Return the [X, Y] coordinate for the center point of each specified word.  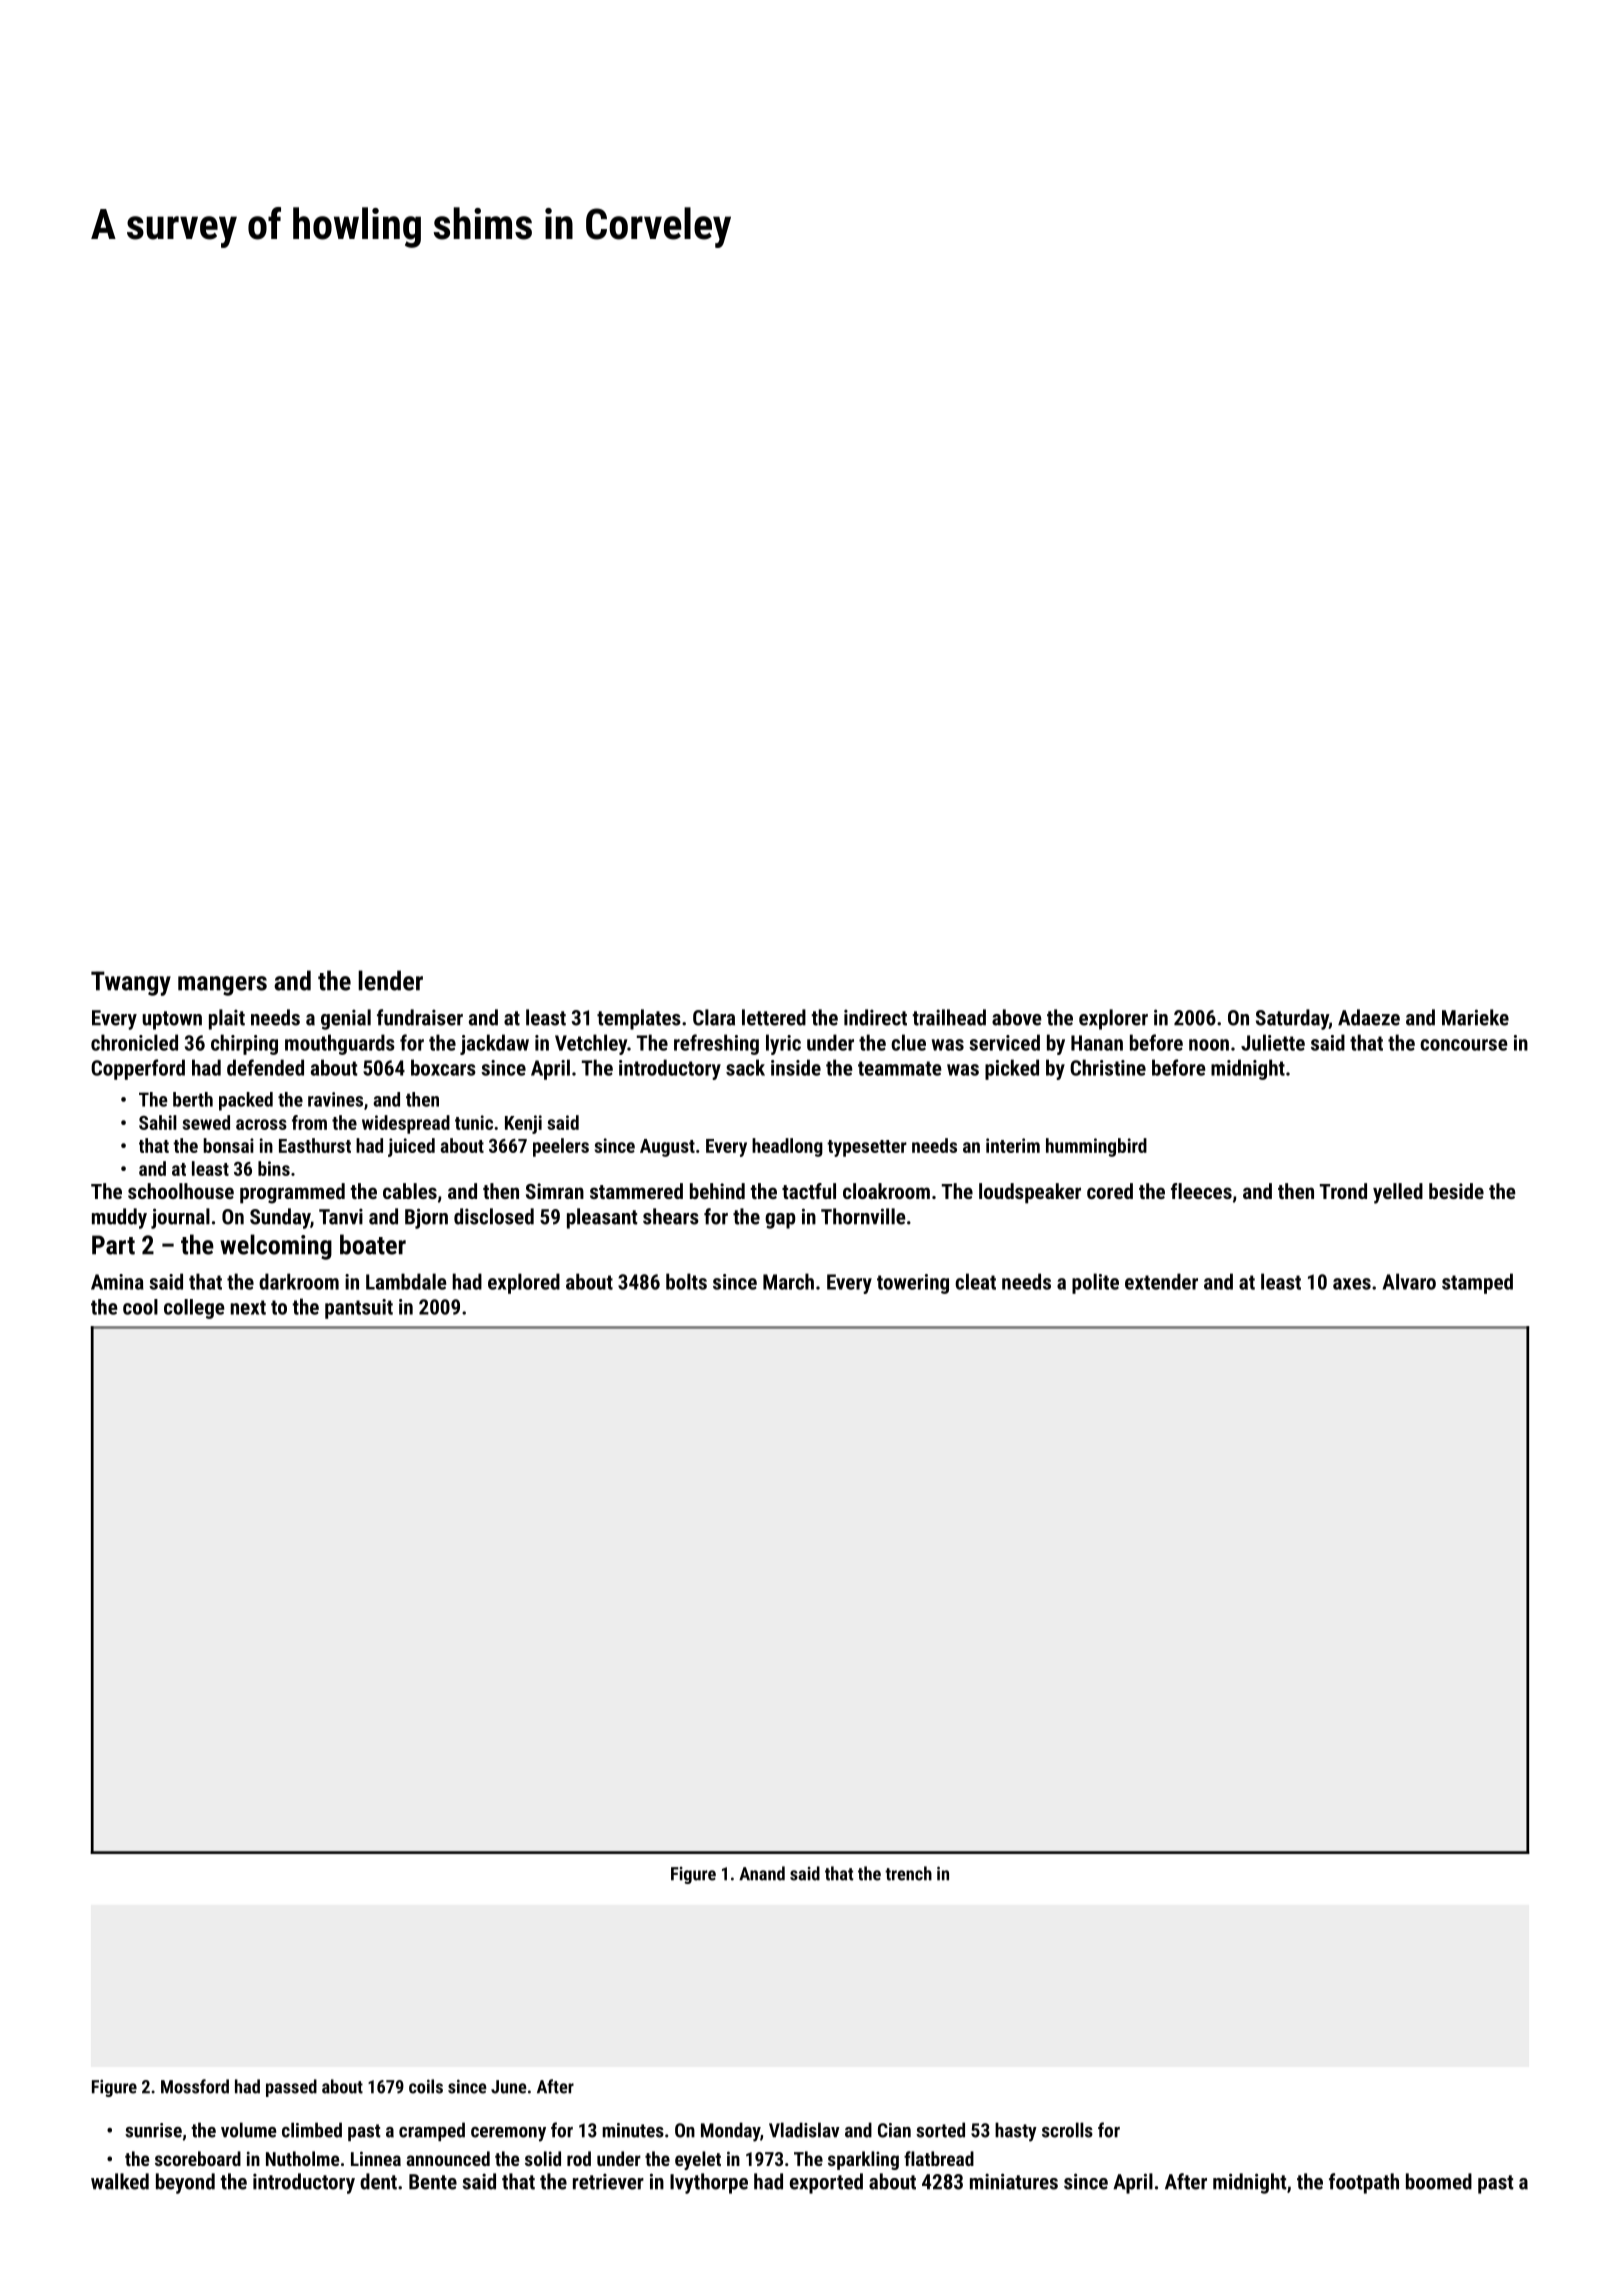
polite [1095, 1283]
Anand [762, 1873]
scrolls [1067, 2130]
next [248, 1307]
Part [113, 1245]
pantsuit [359, 1309]
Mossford [195, 2086]
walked [120, 2181]
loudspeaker [1030, 1193]
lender [390, 980]
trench [908, 1873]
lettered [774, 1017]
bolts [686, 1281]
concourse [1463, 1045]
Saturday [1292, 1019]
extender [1161, 1281]
